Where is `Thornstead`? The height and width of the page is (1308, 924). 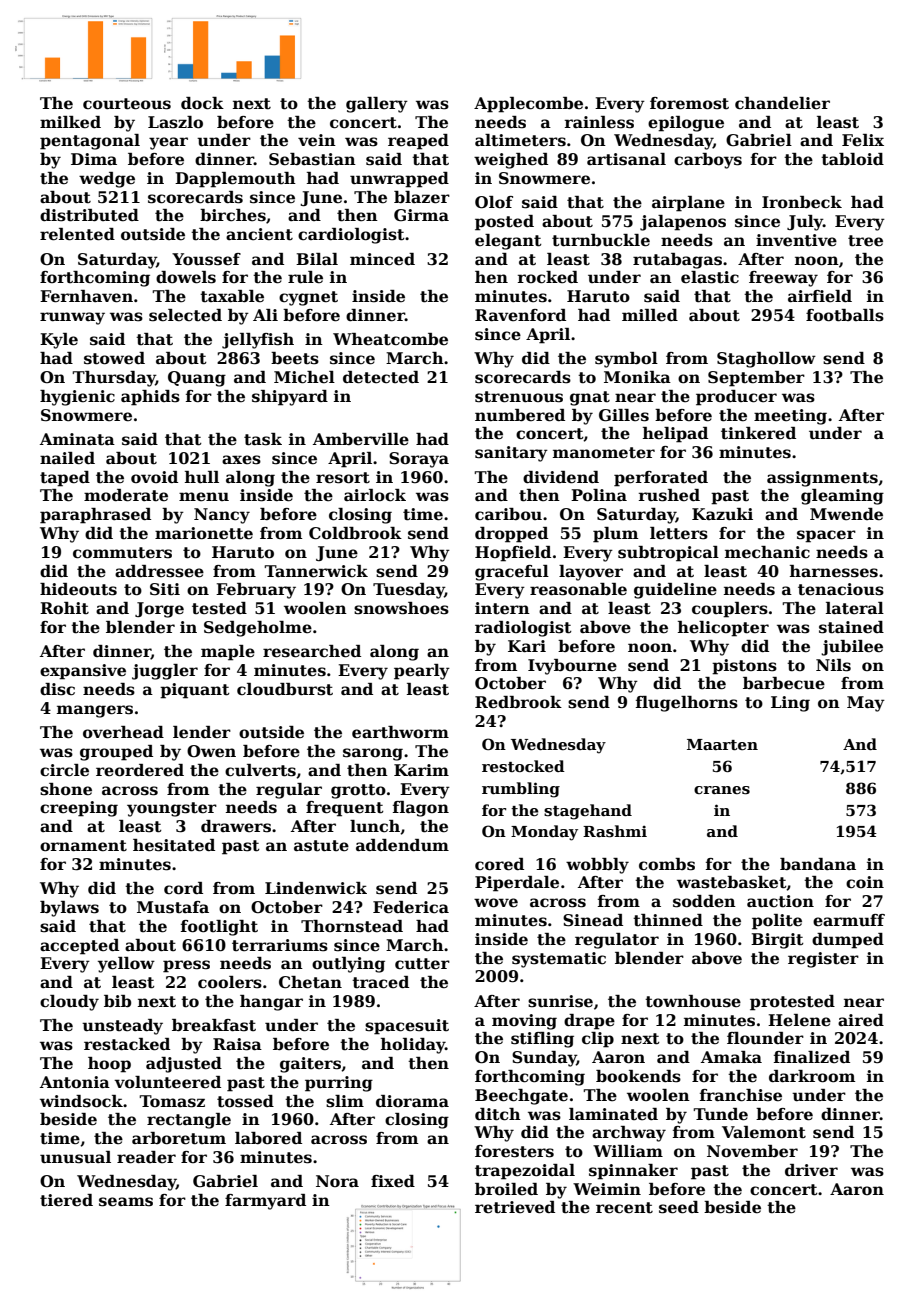 Thornstead is located at coordinates (352, 926).
